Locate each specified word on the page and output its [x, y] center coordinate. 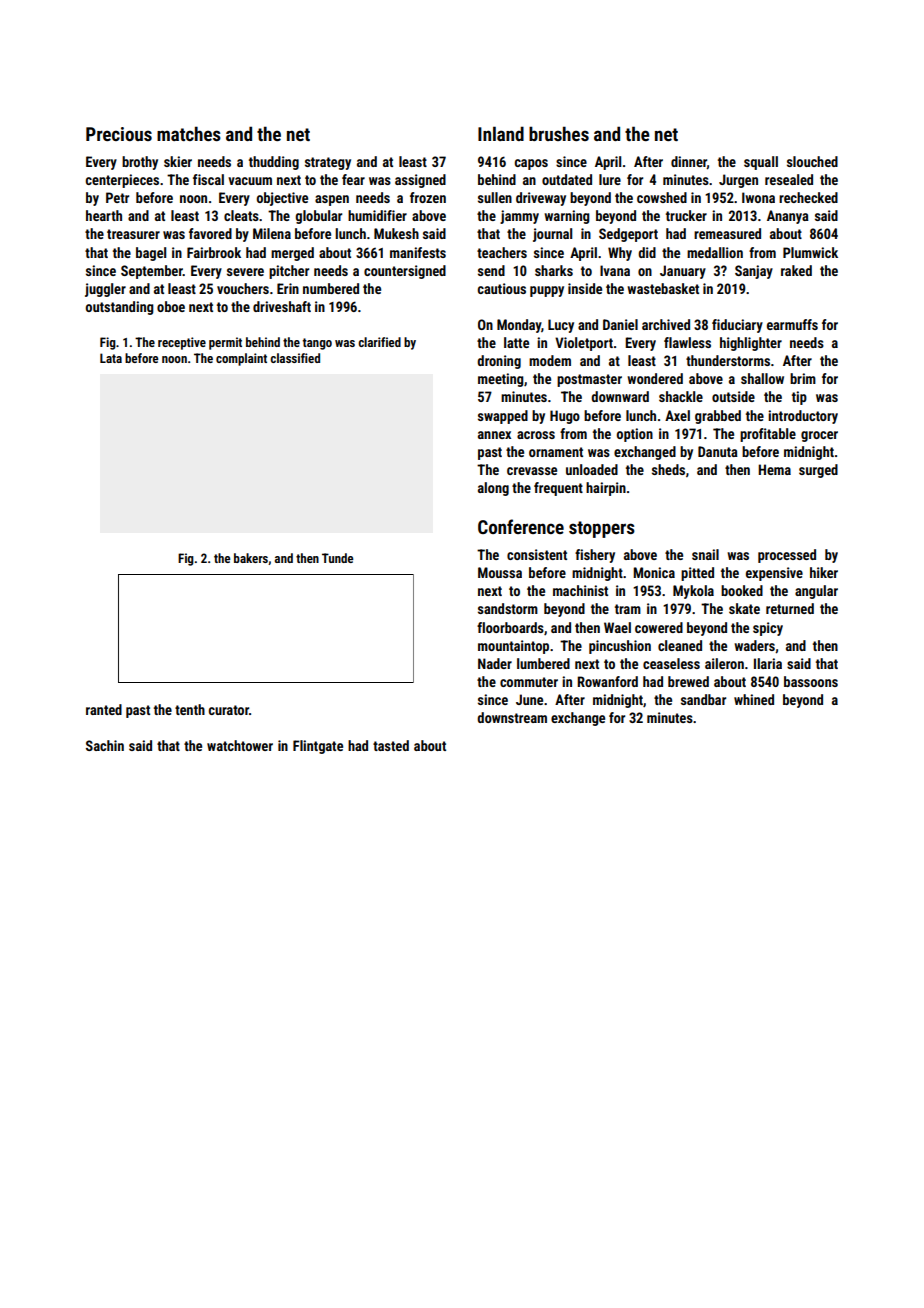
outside [733, 396]
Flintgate [318, 747]
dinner [689, 162]
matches [189, 133]
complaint [241, 359]
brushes [559, 133]
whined [754, 699]
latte [516, 342]
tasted [391, 745]
